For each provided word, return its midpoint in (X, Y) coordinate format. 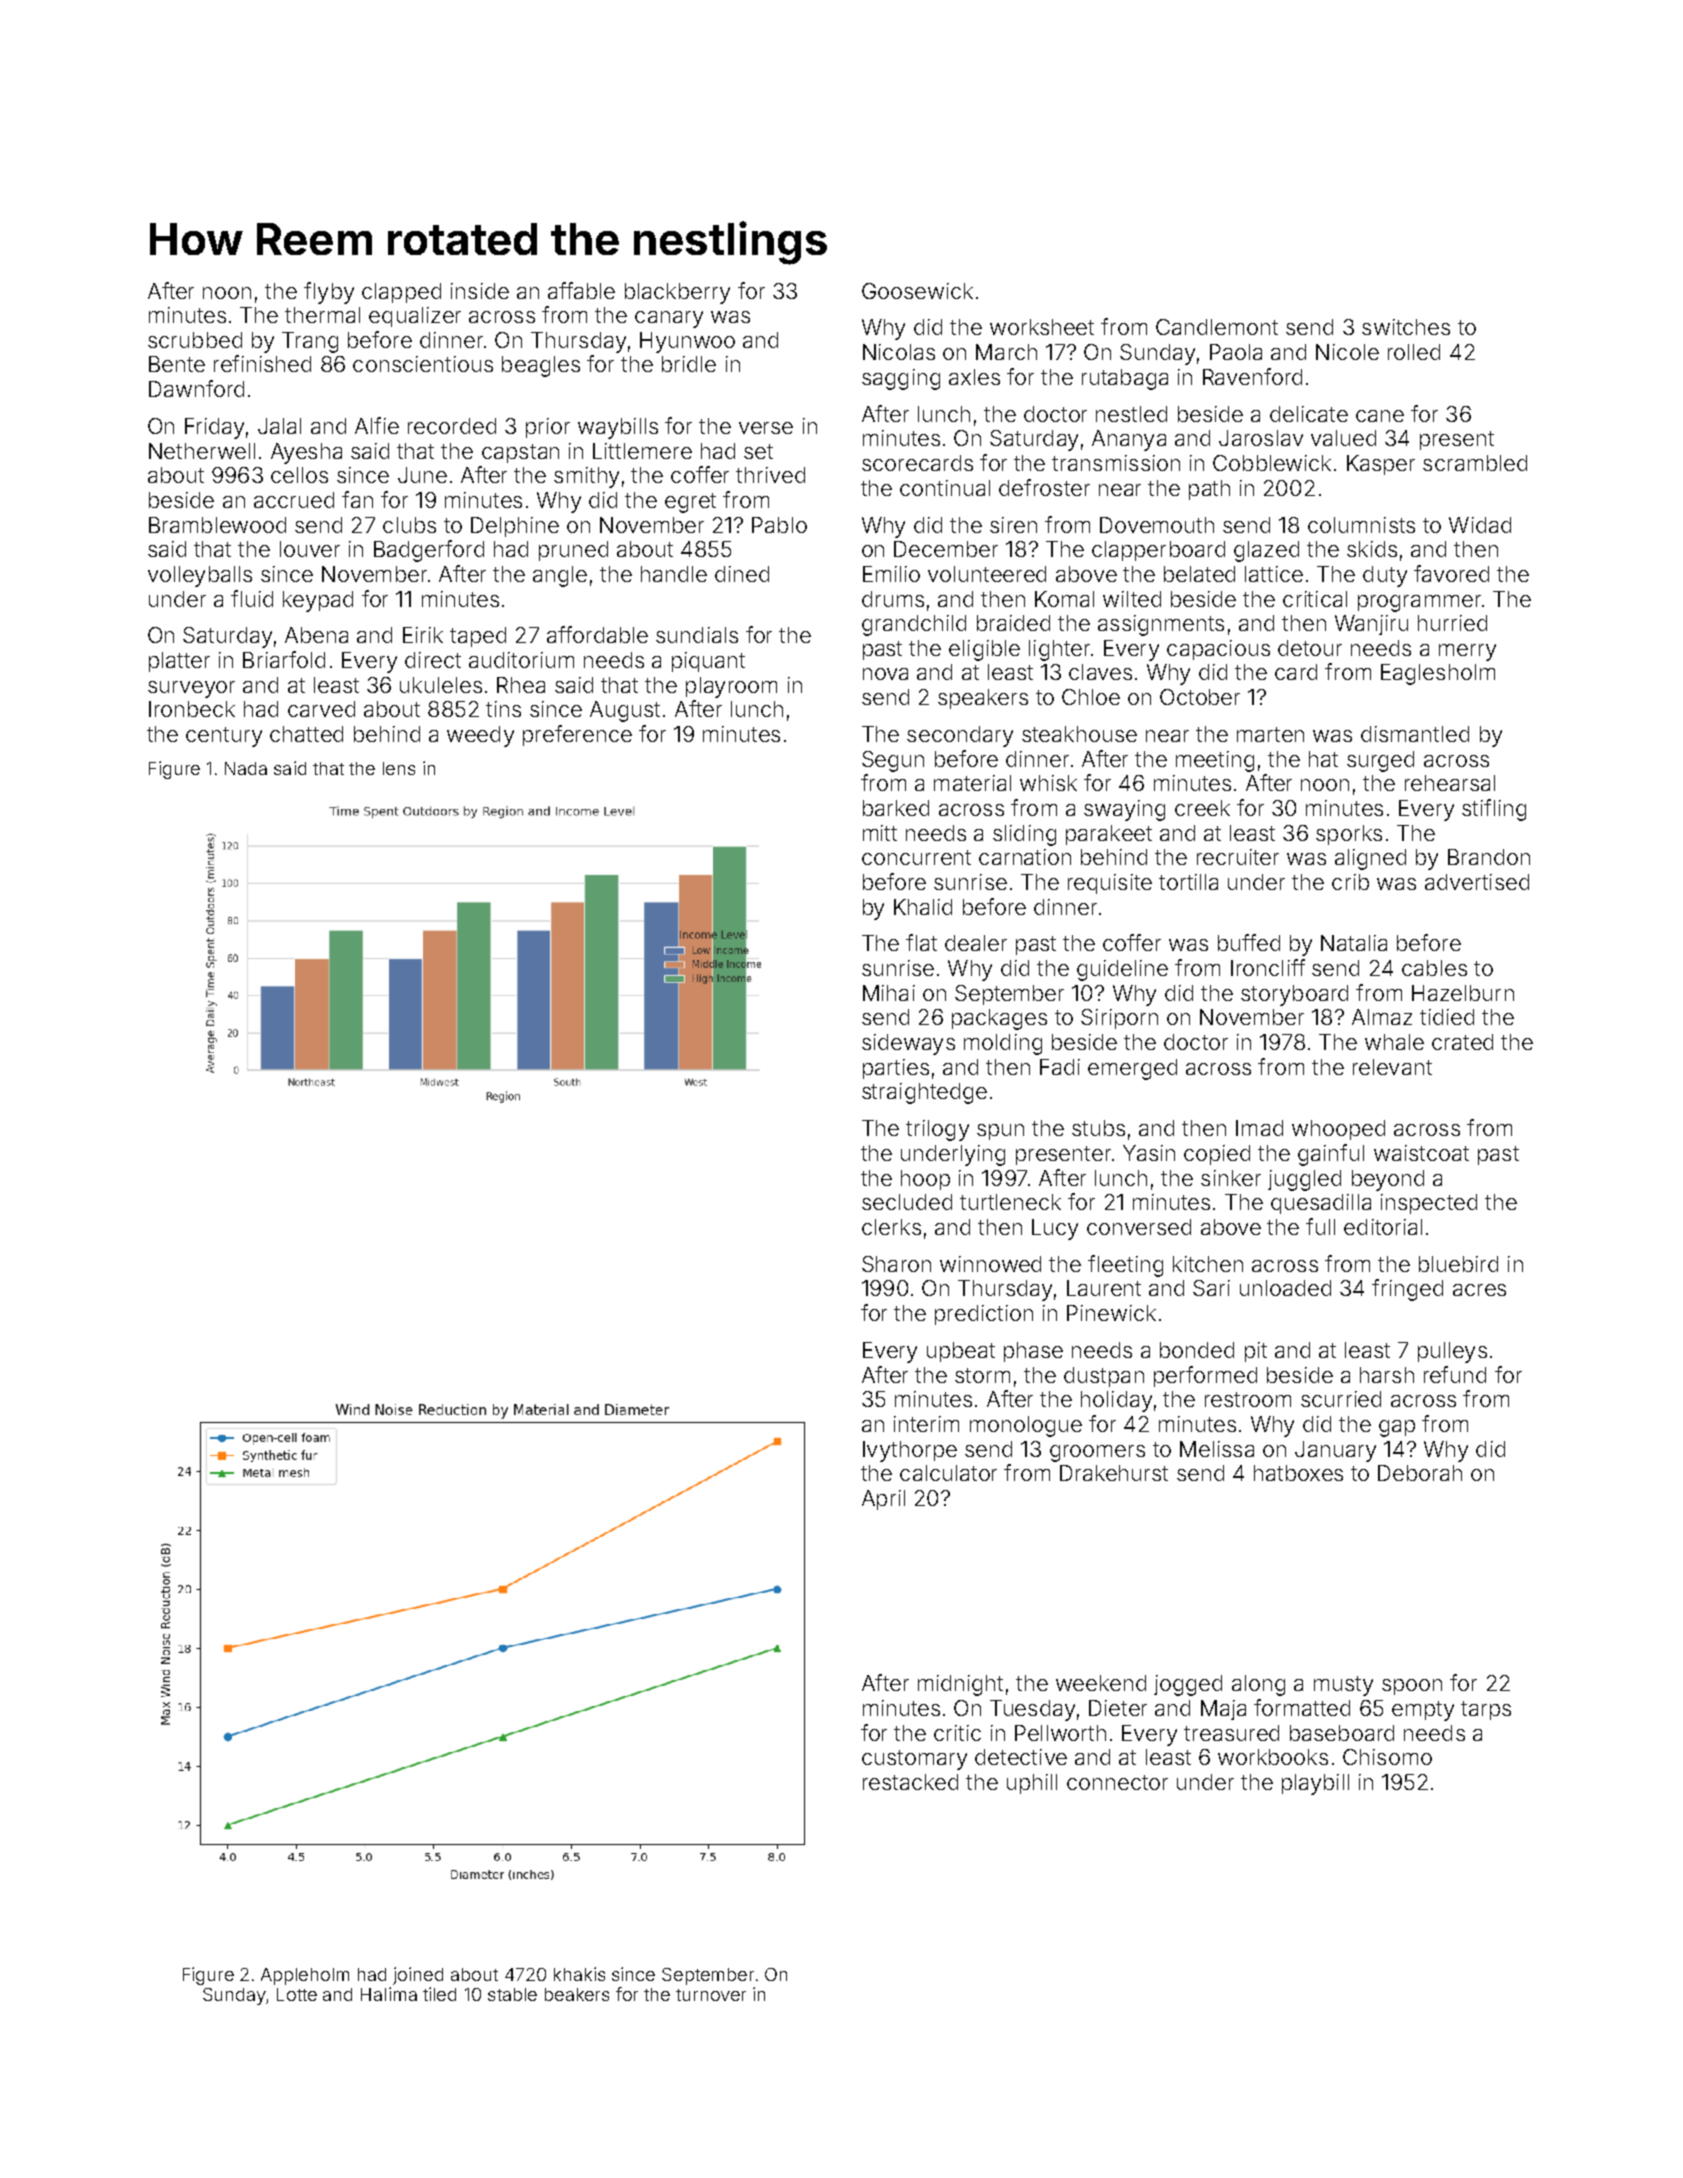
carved (321, 709)
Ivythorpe (910, 1451)
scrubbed (195, 340)
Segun (893, 761)
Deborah (1420, 1473)
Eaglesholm (1438, 674)
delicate (1309, 414)
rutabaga (1125, 379)
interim (926, 1424)
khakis (579, 1974)
